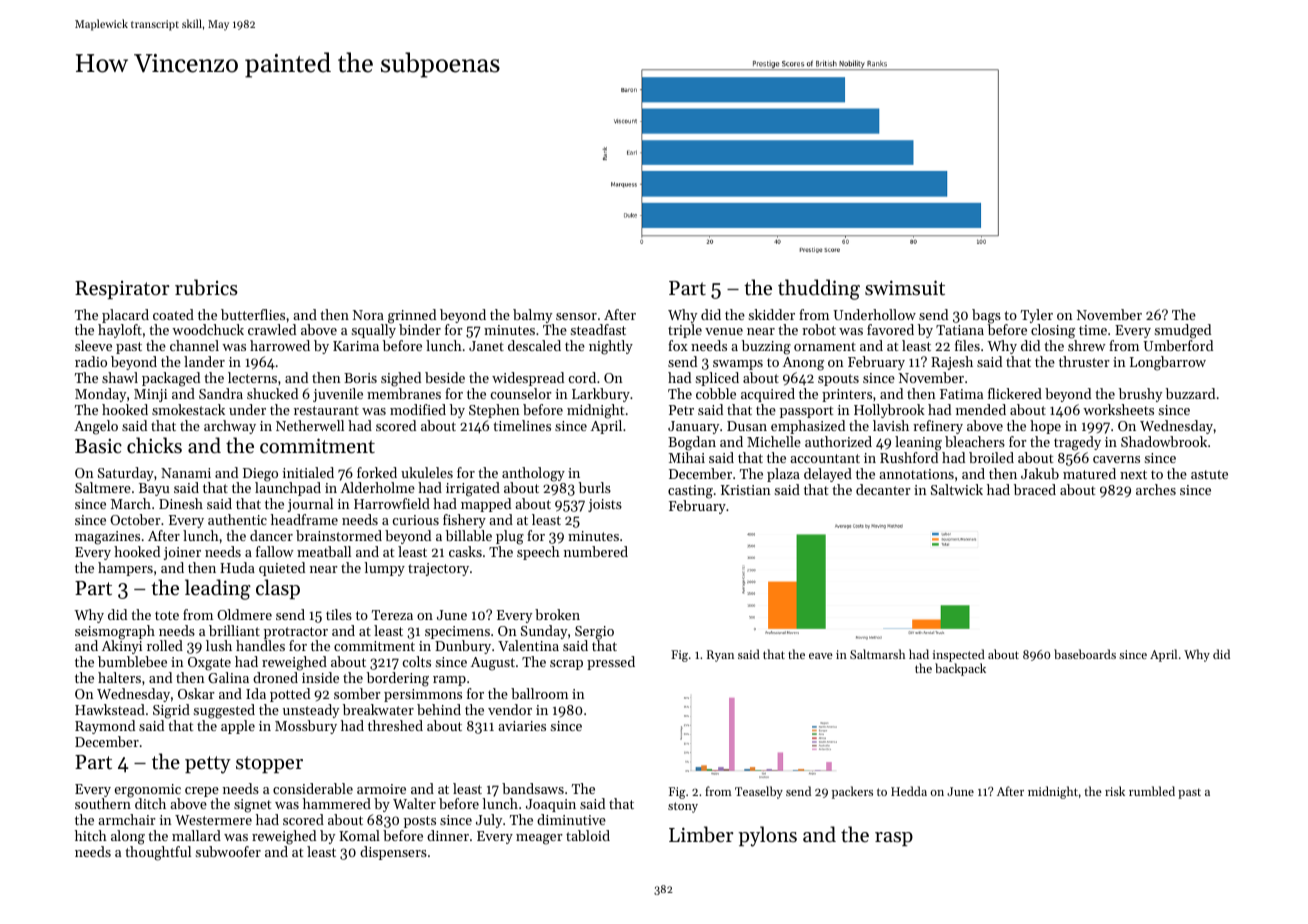 This screenshot has height=924, width=1308. I want to click on hitch, so click(91, 835).
